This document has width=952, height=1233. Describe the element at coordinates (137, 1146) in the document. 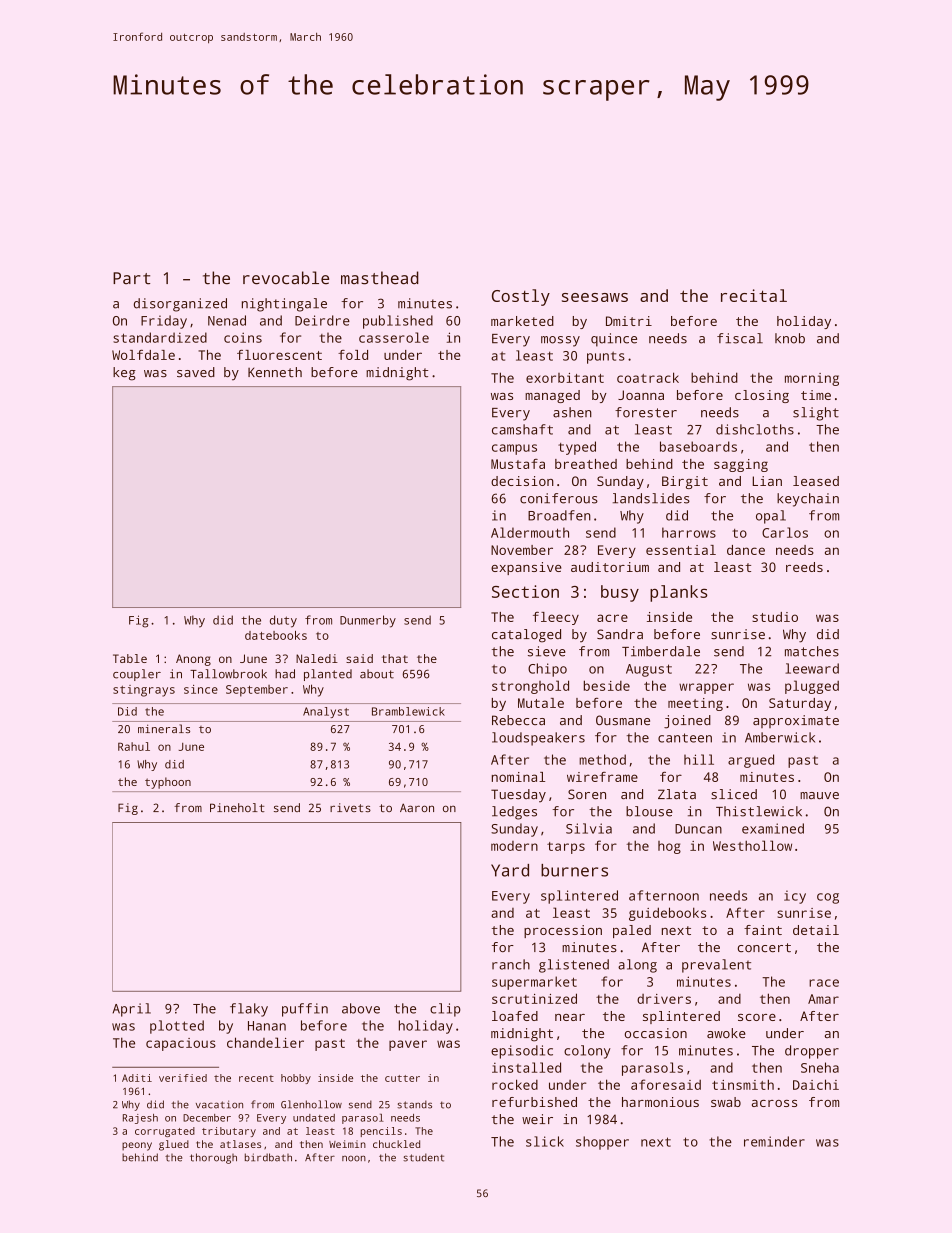

I see `peony` at that location.
